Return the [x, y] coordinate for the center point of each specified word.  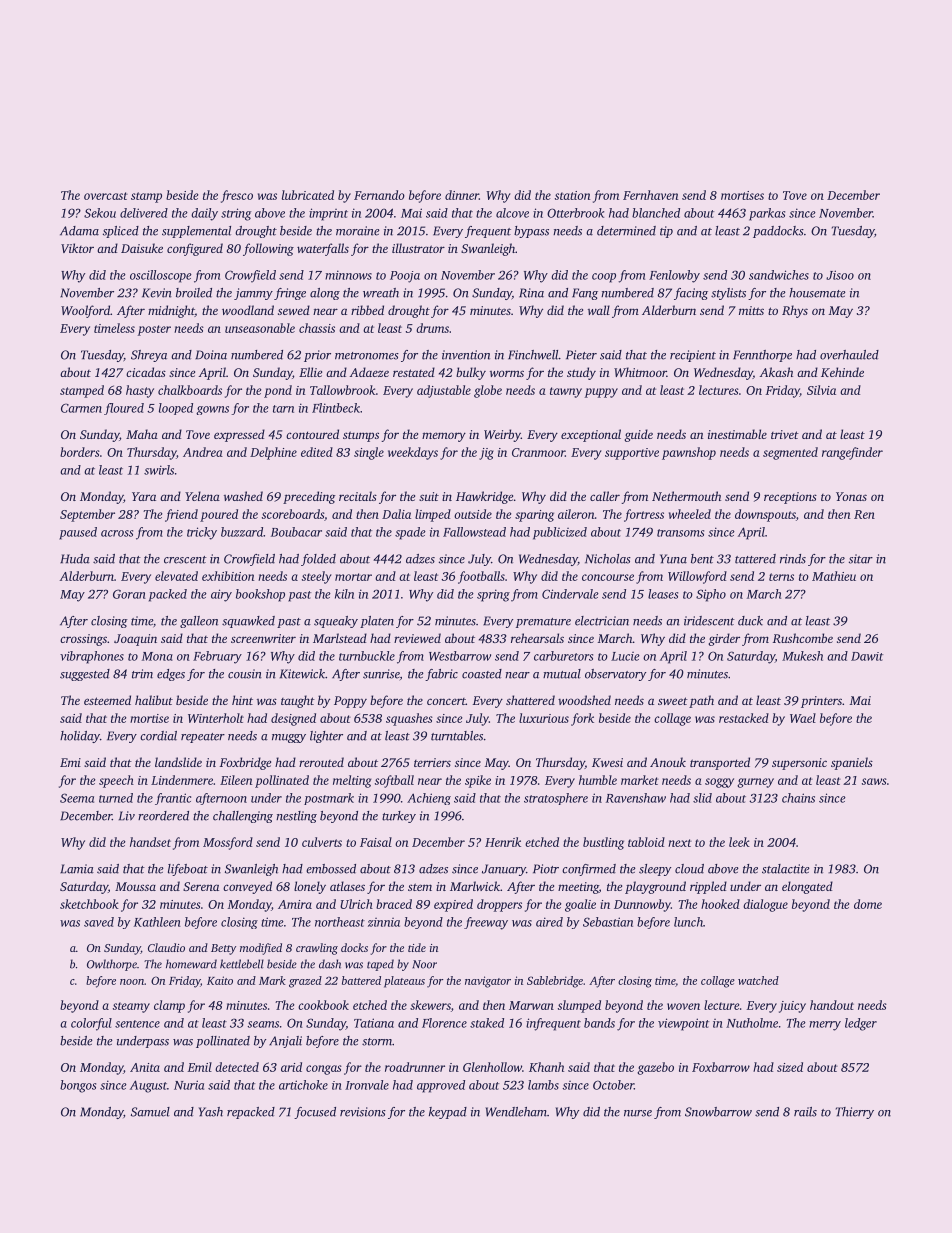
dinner [462, 195]
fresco [237, 196]
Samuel [150, 1112]
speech [116, 781]
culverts [322, 842]
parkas [767, 214]
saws [874, 781]
